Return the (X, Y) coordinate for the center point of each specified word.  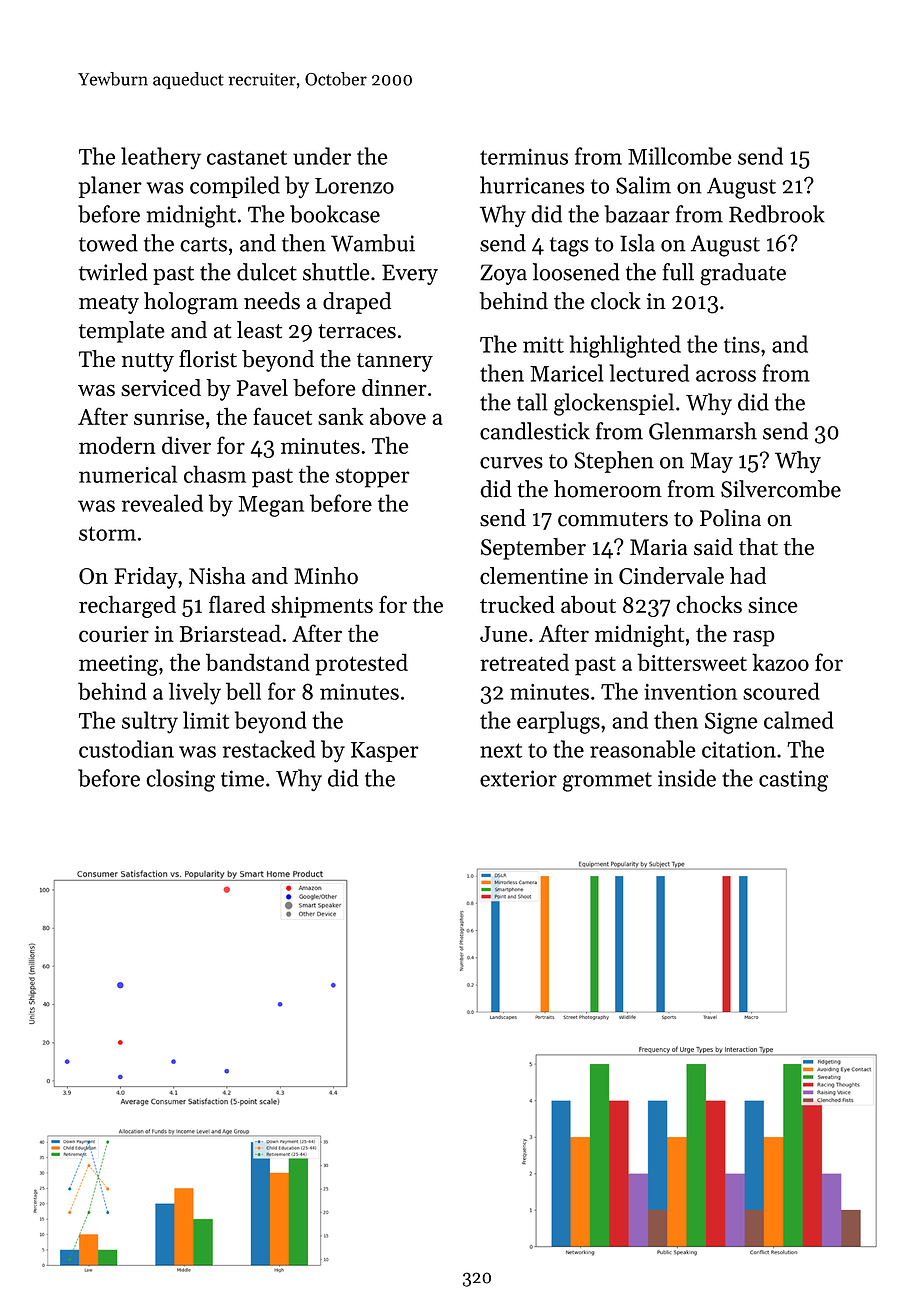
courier (114, 634)
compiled (235, 187)
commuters (613, 519)
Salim (643, 185)
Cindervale (671, 576)
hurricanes (532, 185)
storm (107, 533)
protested (361, 664)
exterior (518, 778)
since (773, 605)
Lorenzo (354, 186)
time (242, 778)
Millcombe (680, 156)
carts (203, 244)
